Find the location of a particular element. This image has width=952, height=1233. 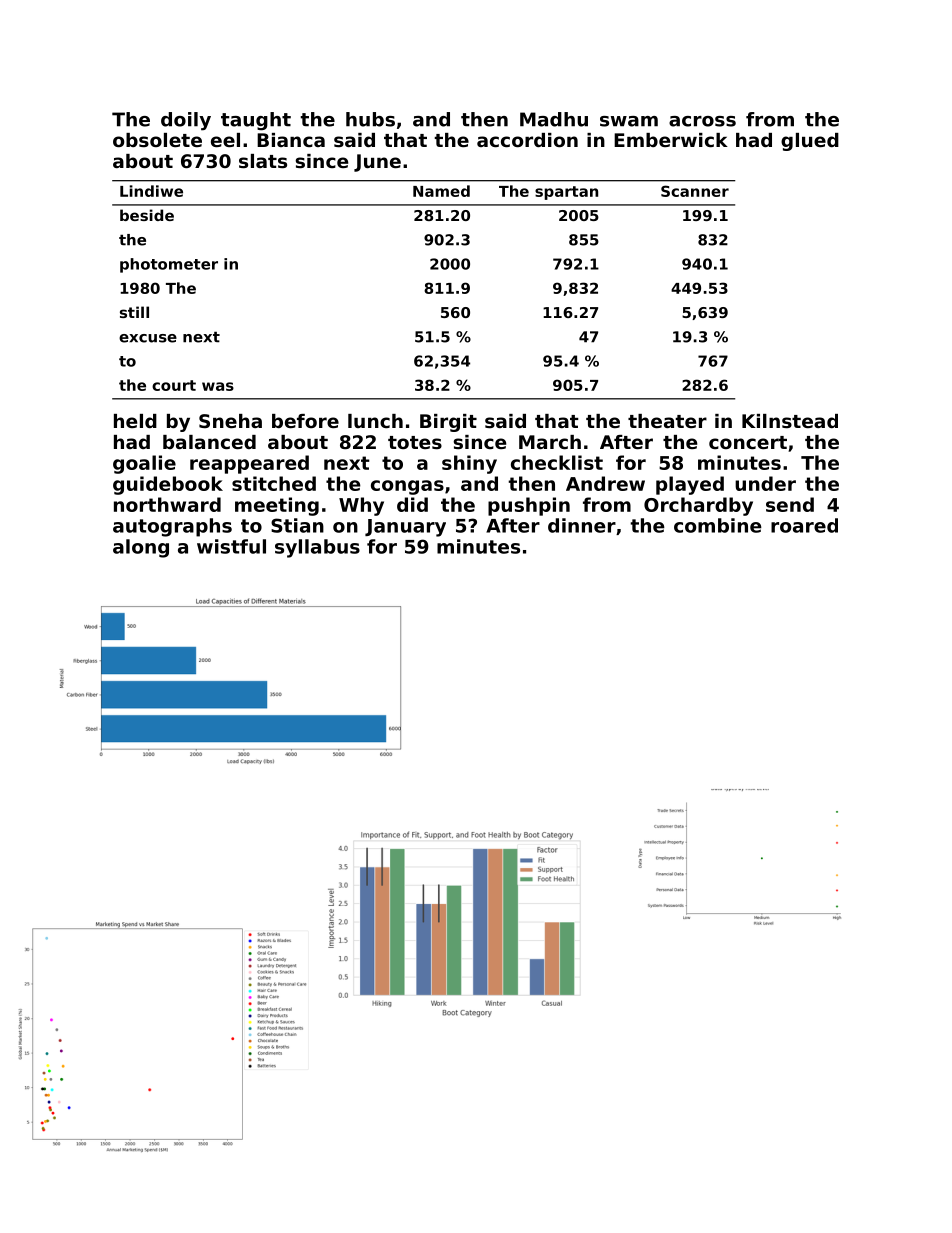

Birgit is located at coordinates (448, 423).
